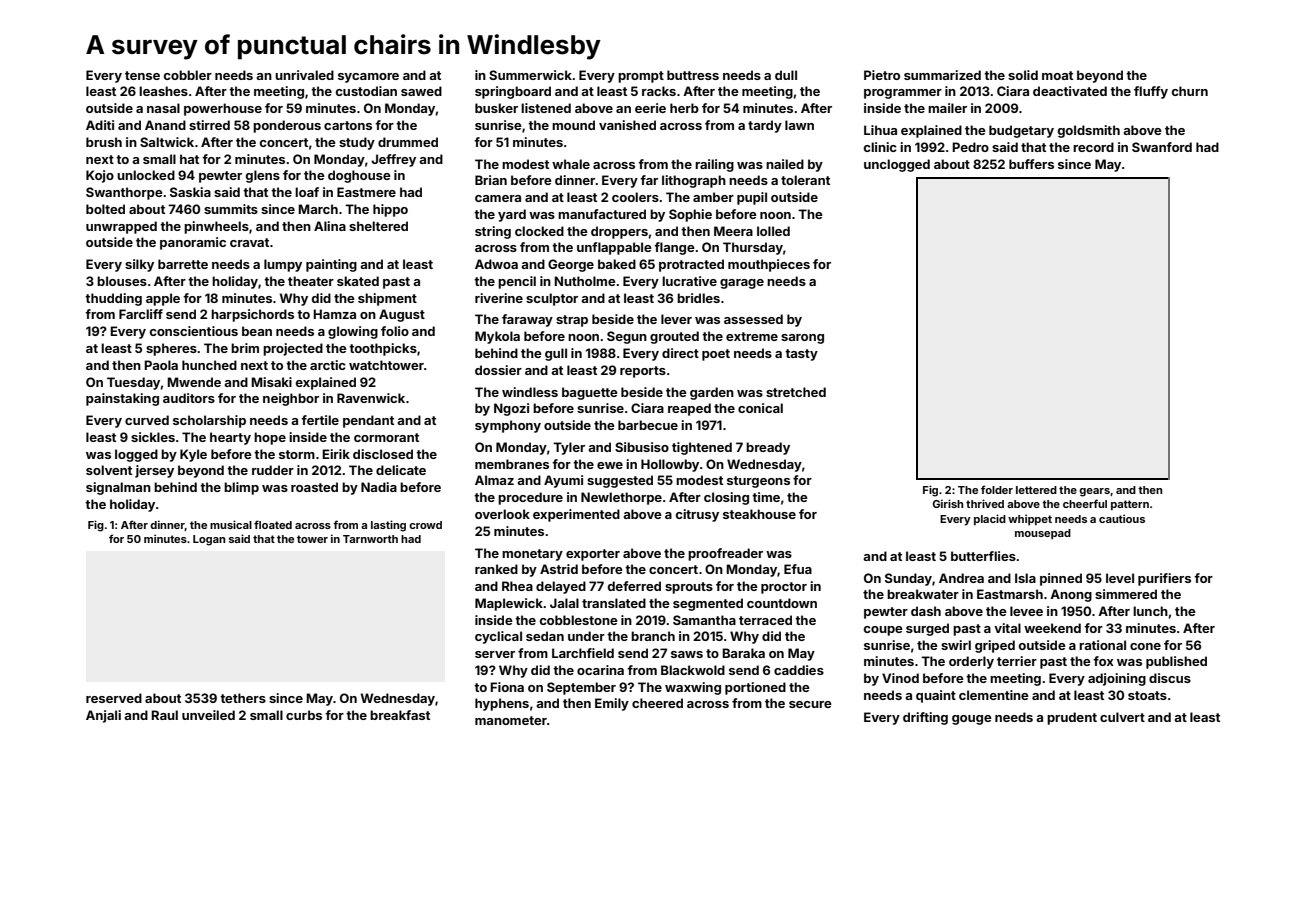  What do you see at coordinates (498, 637) in the screenshot?
I see `cyclical` at bounding box center [498, 637].
